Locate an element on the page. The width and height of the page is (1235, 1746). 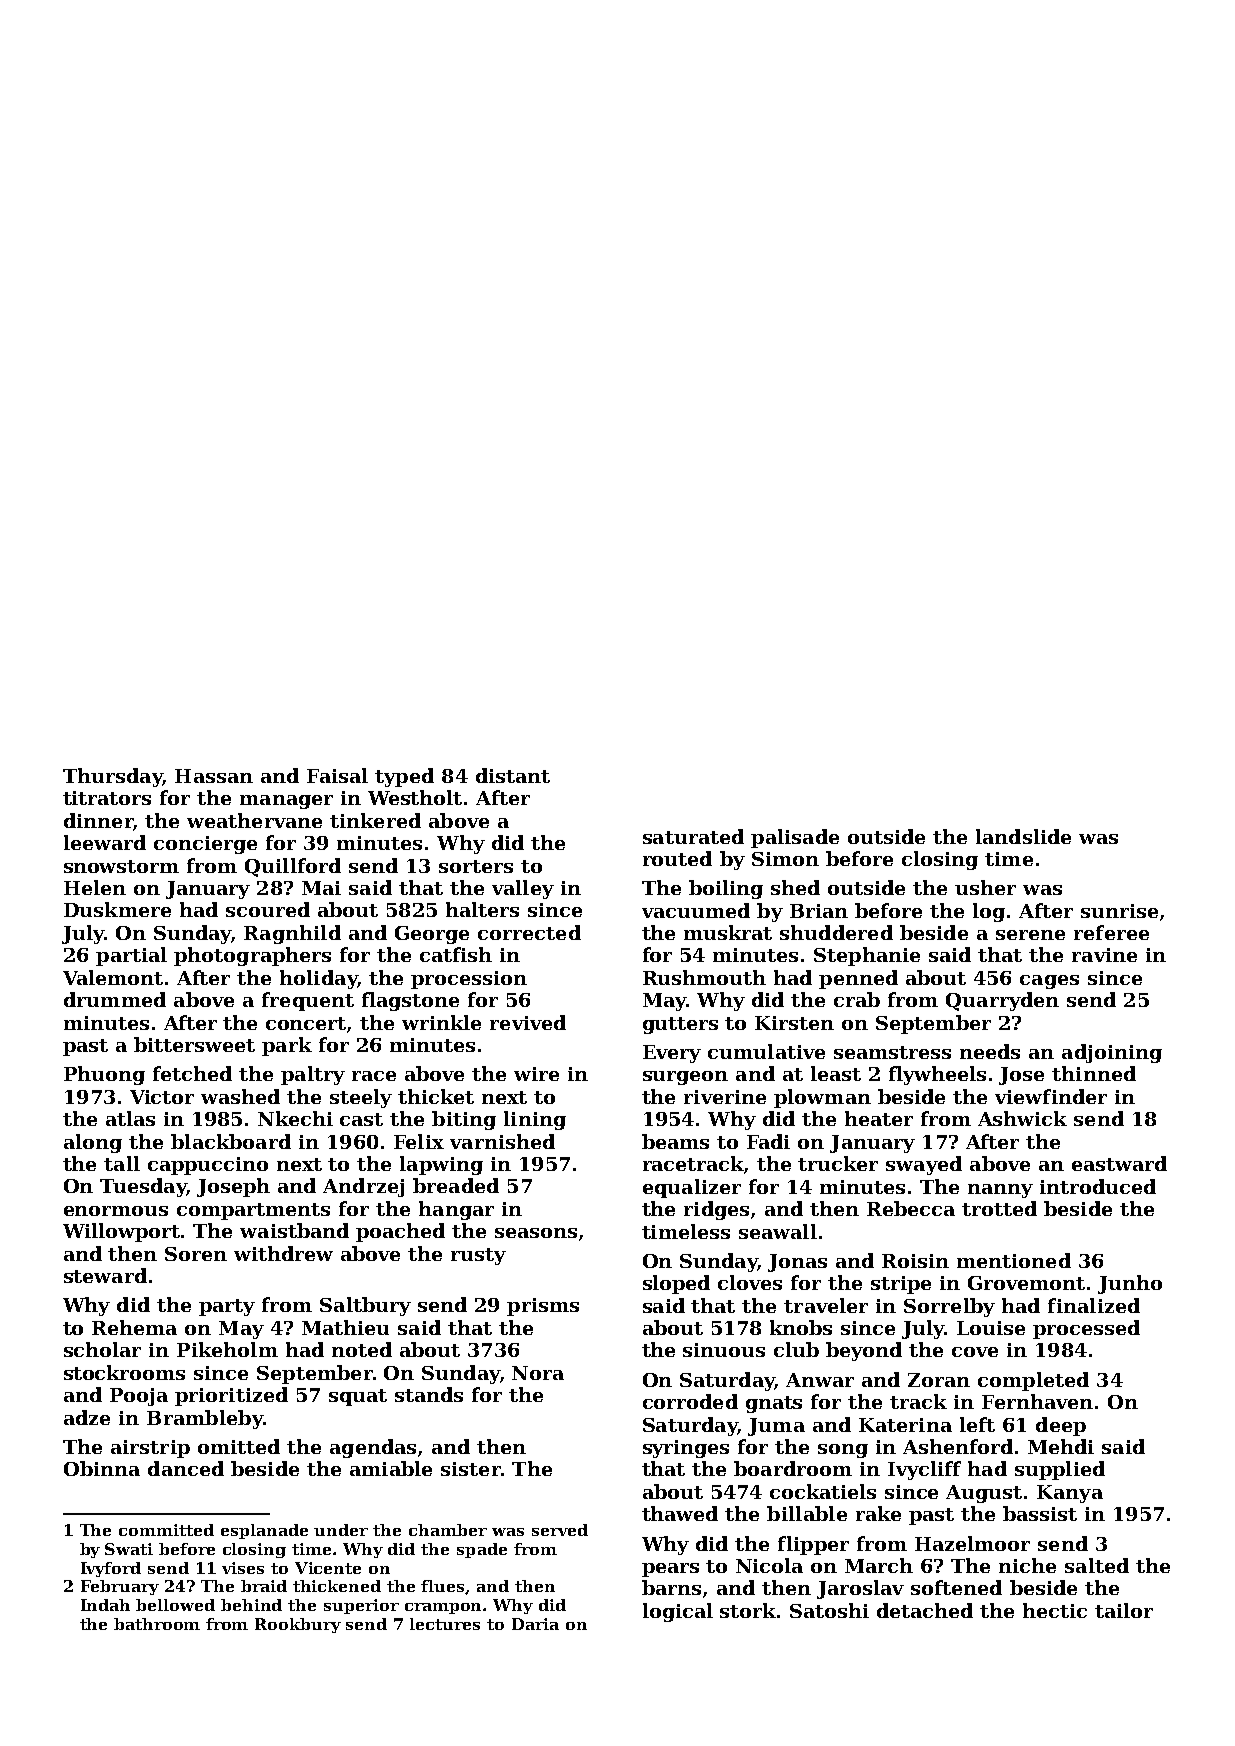
sloped is located at coordinates (676, 1284).
